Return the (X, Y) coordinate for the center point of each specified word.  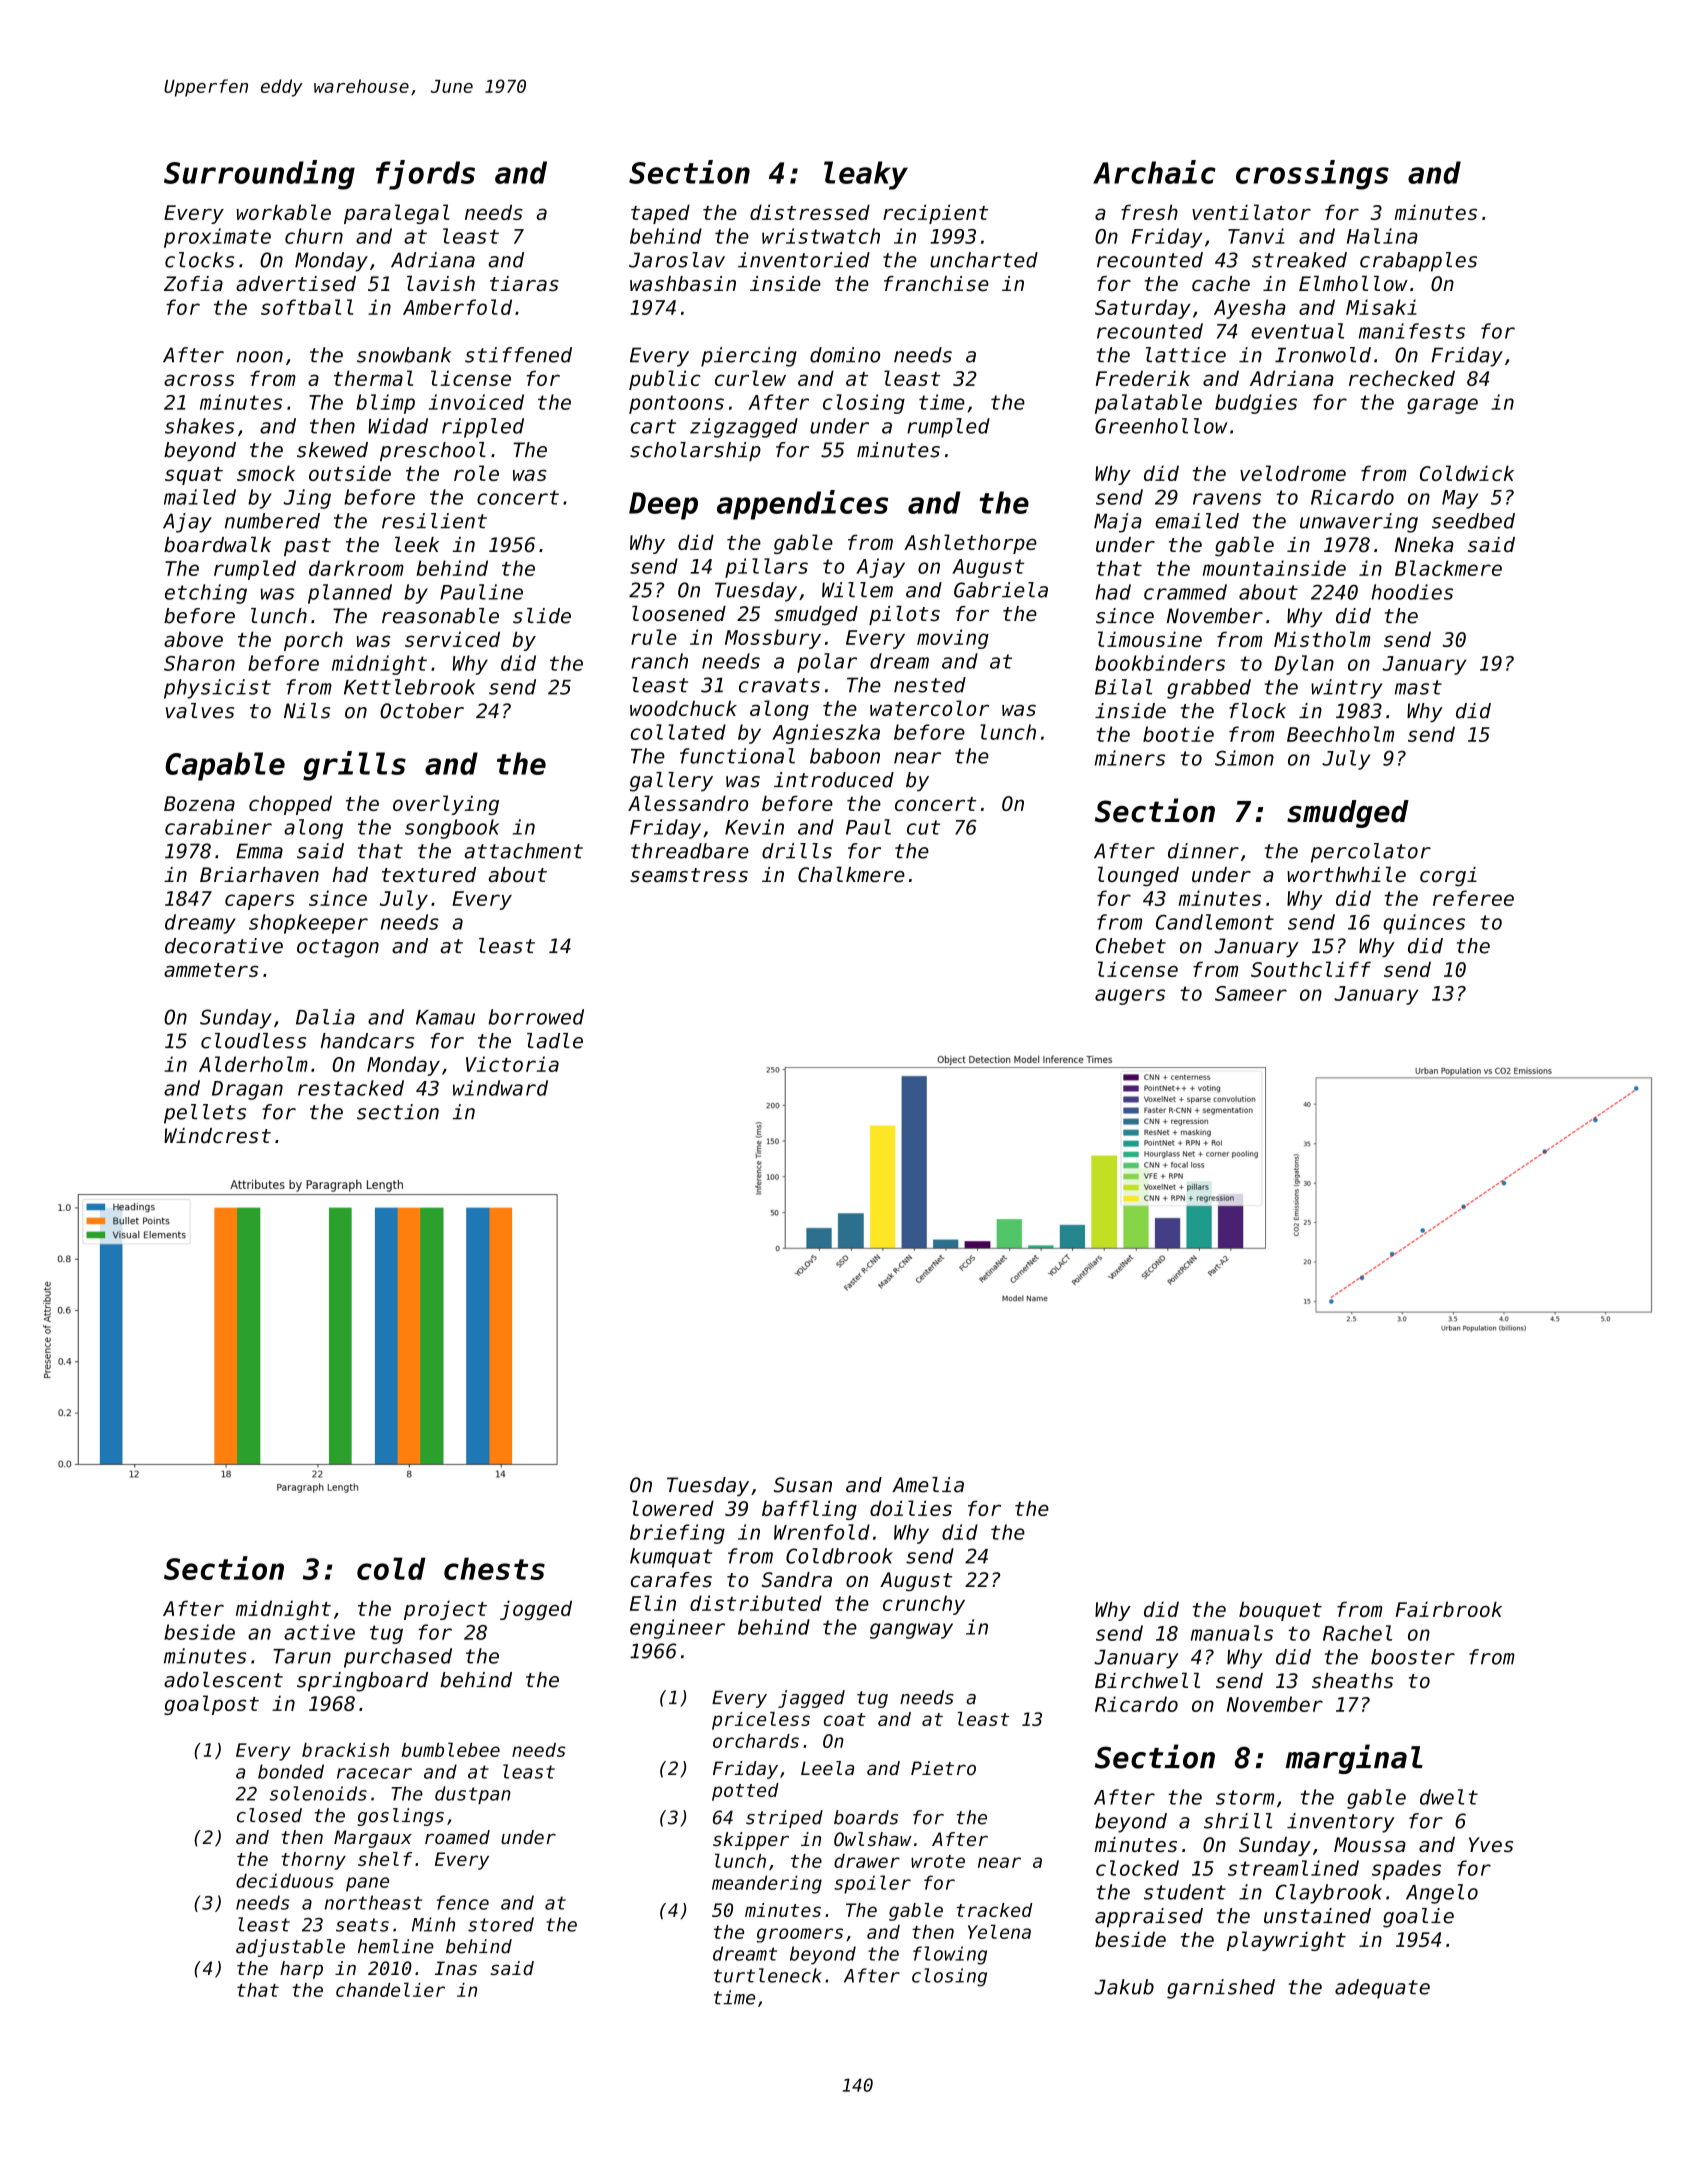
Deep (663, 506)
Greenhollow (1161, 426)
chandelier (390, 1989)
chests (494, 1568)
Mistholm (1322, 639)
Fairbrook (1449, 1609)
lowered (673, 1508)
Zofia (193, 284)
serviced (452, 639)
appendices (802, 505)
